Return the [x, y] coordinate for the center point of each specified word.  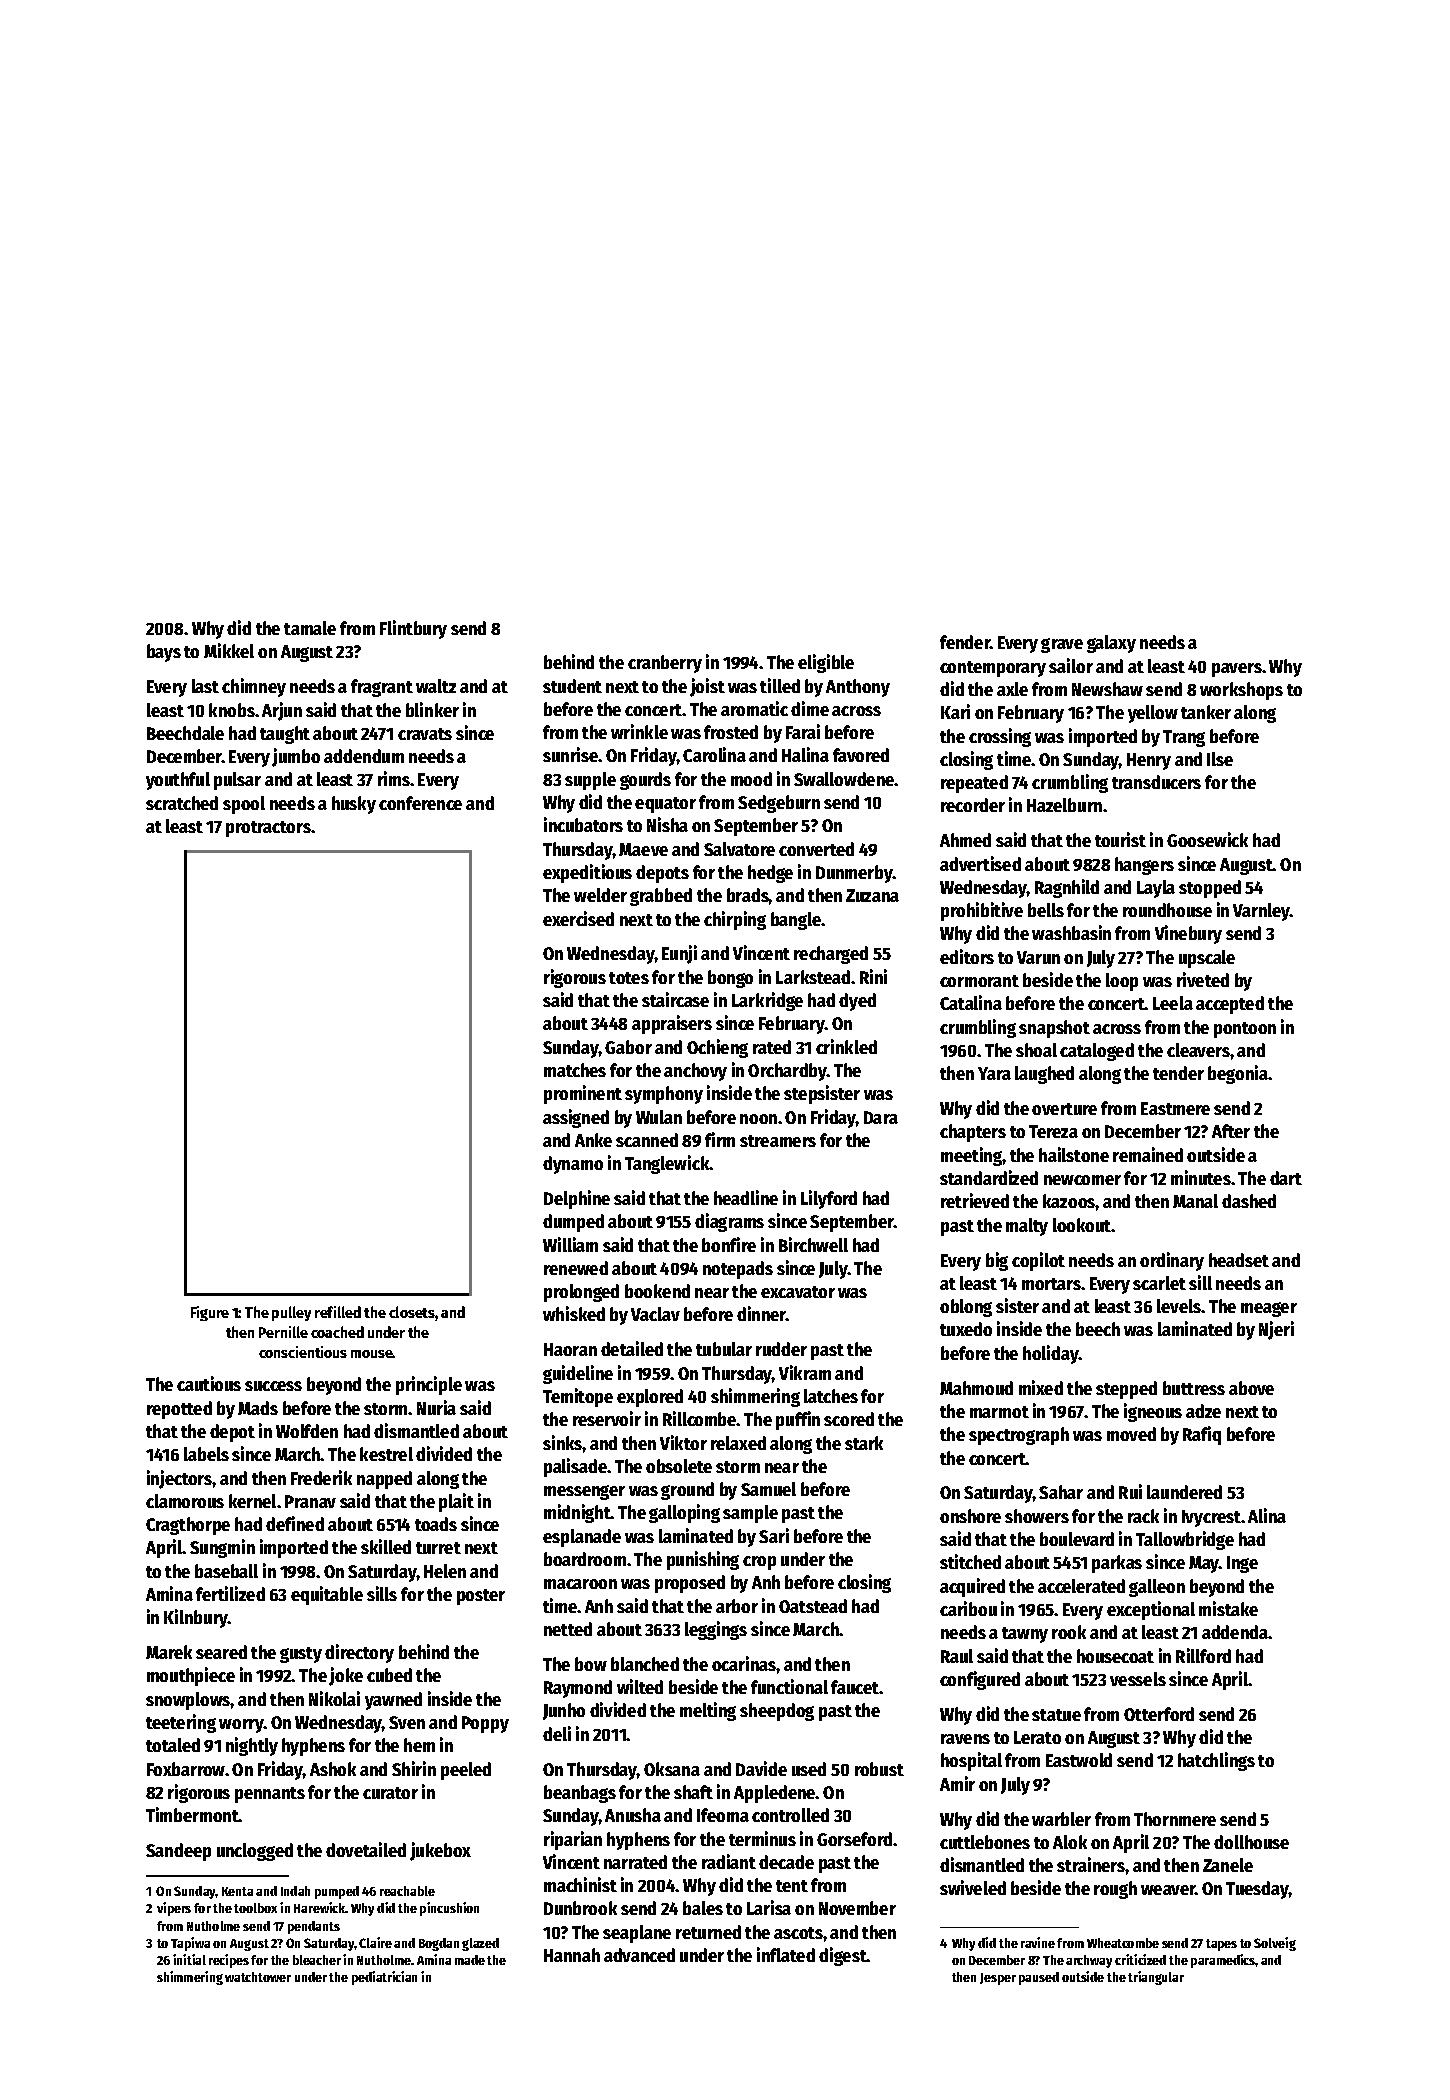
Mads [258, 1408]
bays [164, 653]
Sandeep [178, 1852]
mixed [1041, 1387]
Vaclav [655, 1314]
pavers [1237, 670]
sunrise [571, 754]
